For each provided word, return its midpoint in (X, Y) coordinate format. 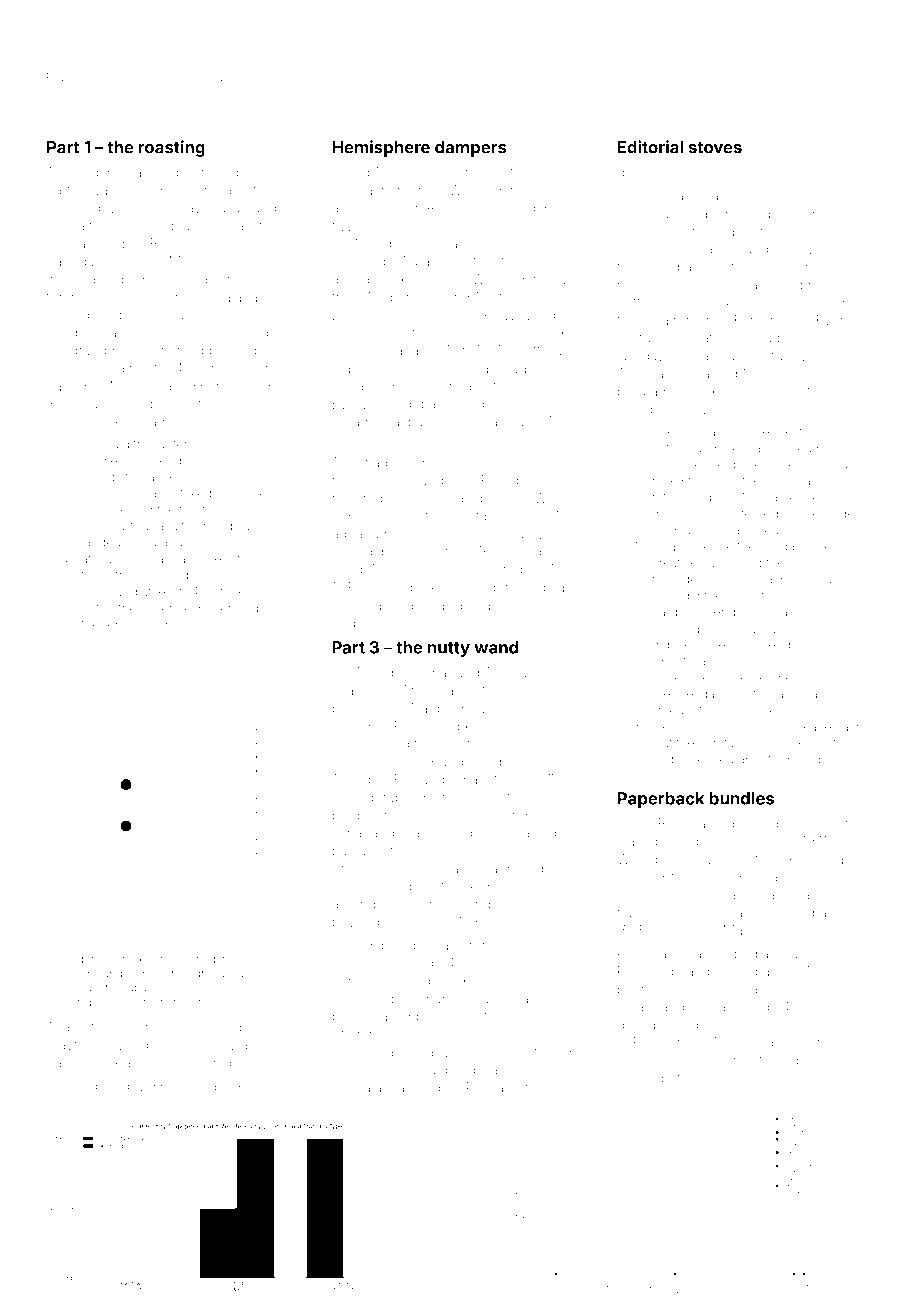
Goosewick (652, 213)
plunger (485, 589)
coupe (801, 516)
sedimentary (115, 174)
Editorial (650, 147)
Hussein (179, 1085)
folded (778, 1060)
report (120, 625)
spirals (779, 613)
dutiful (199, 574)
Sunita (637, 1078)
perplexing (422, 589)
